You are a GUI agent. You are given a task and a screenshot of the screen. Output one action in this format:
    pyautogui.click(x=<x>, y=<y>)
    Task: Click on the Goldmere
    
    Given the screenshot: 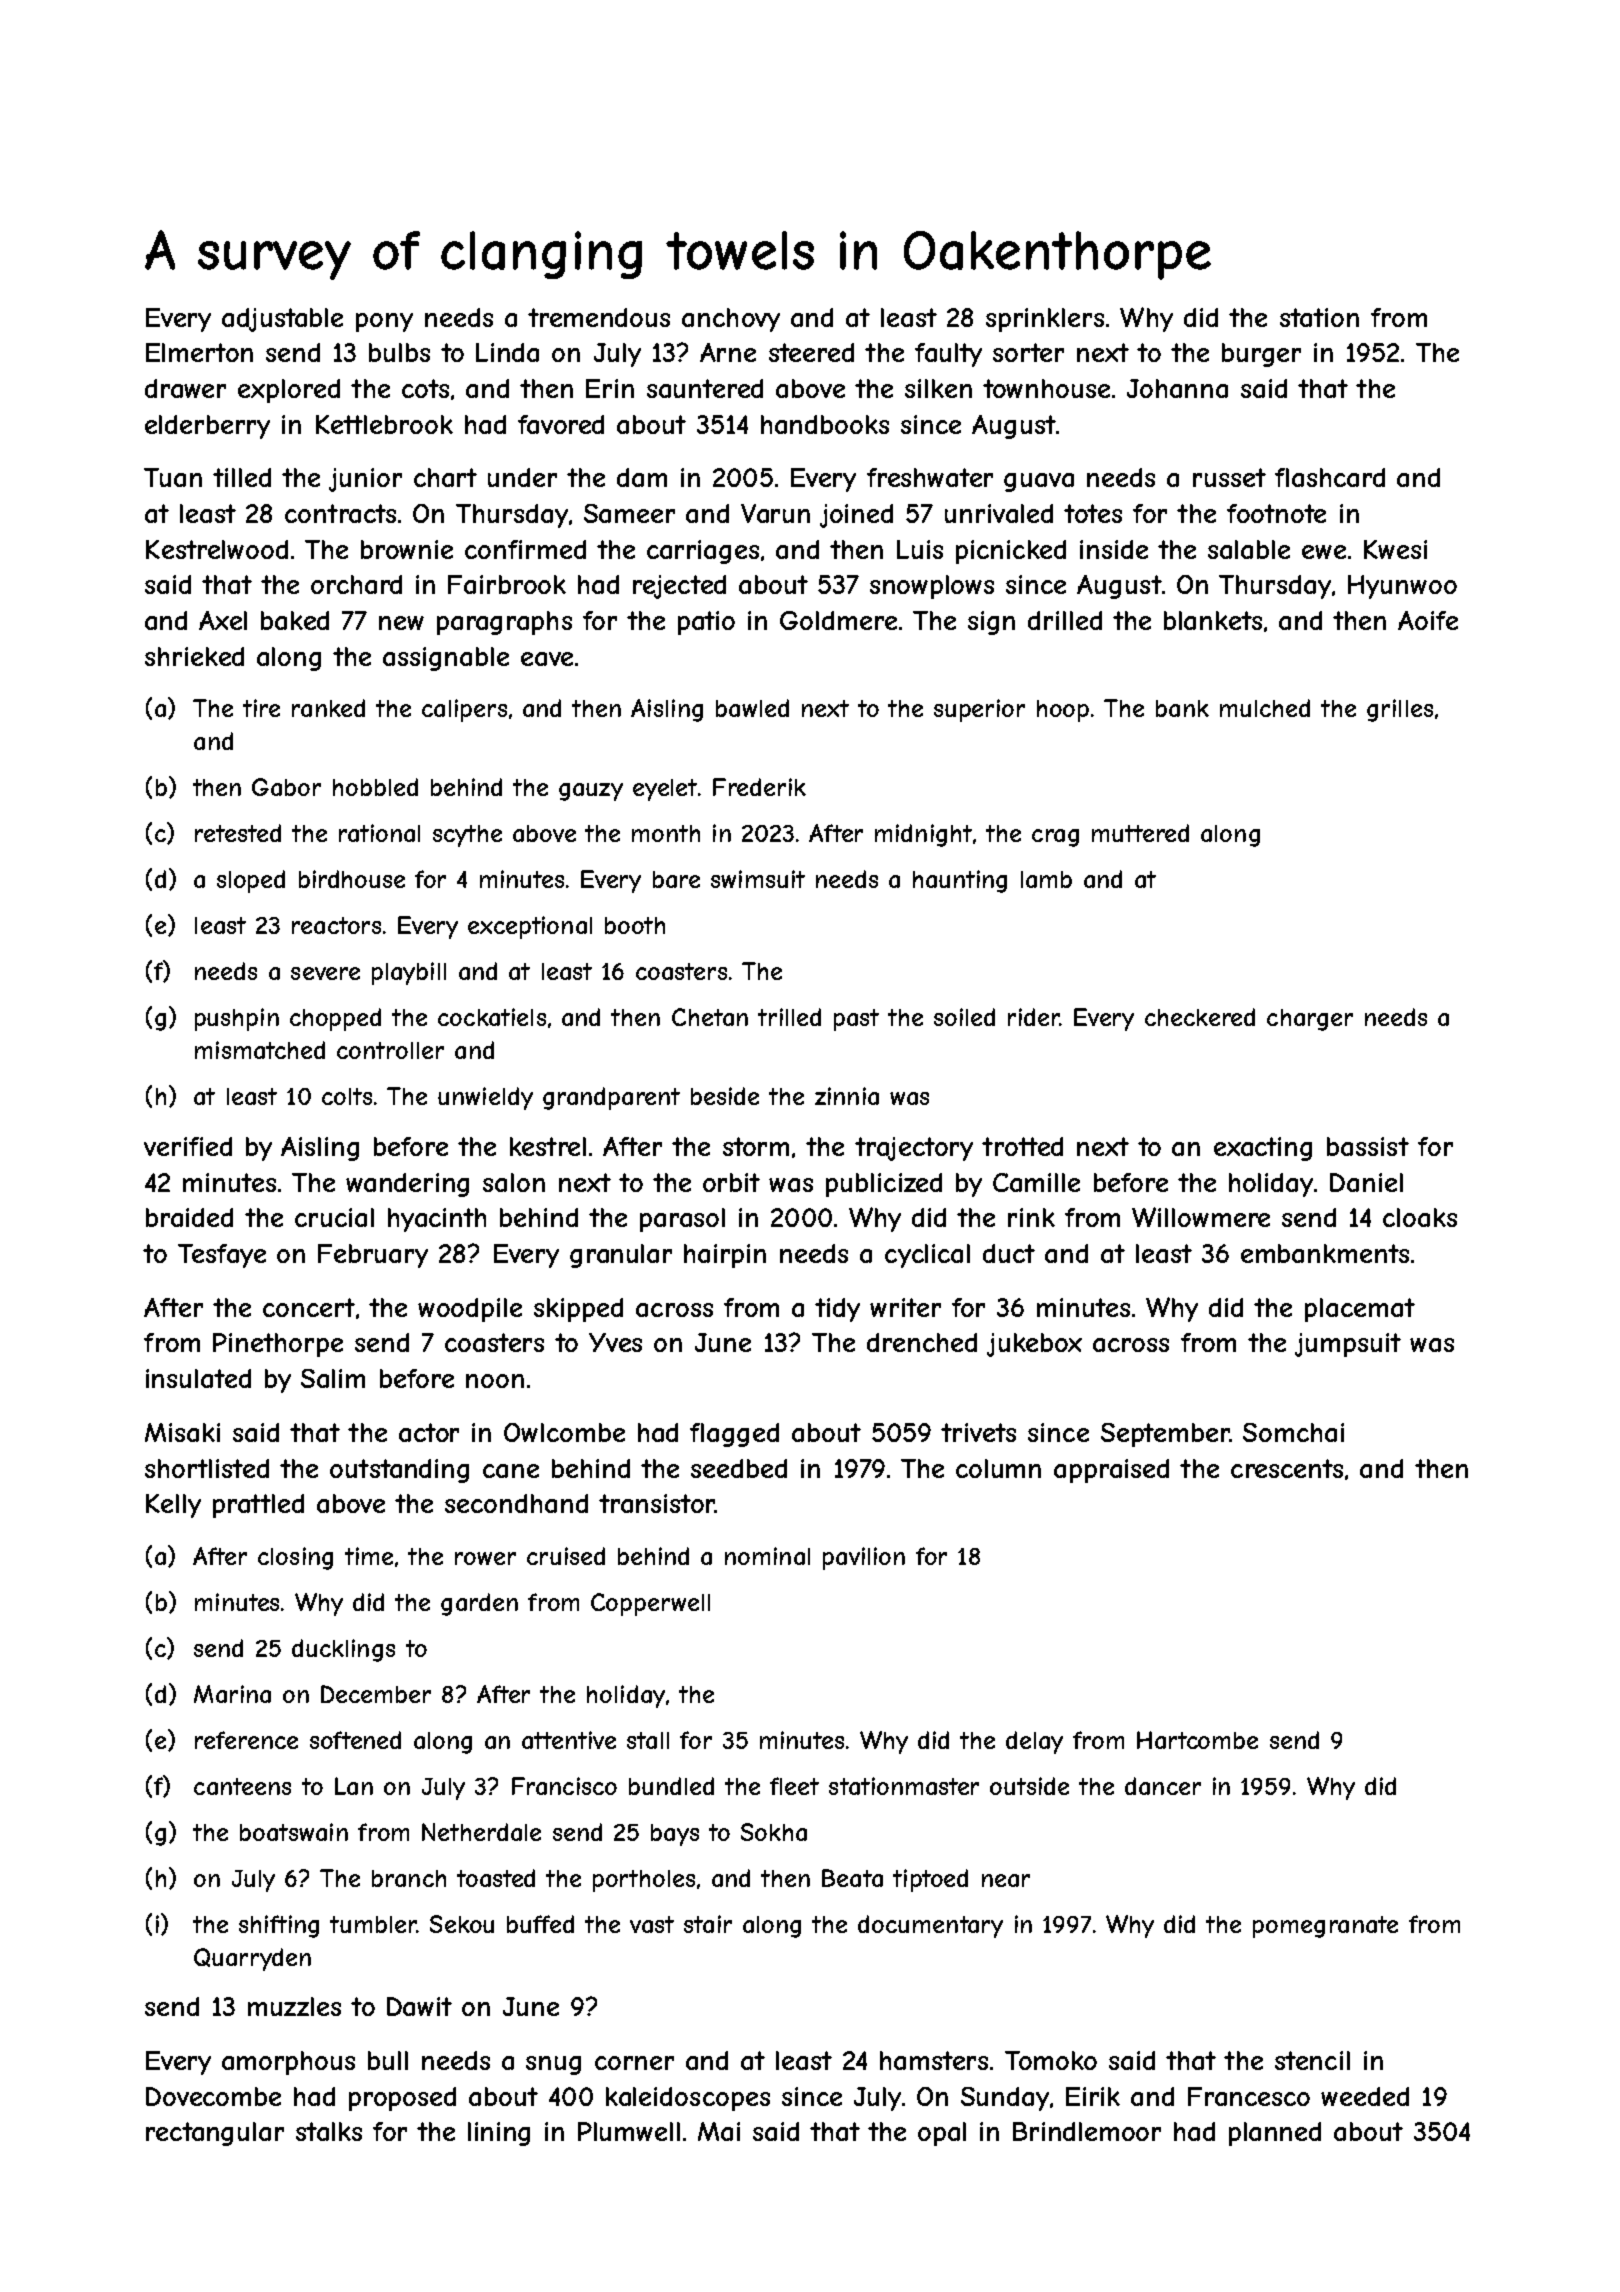 What is the action you would take?
    pyautogui.click(x=838, y=620)
